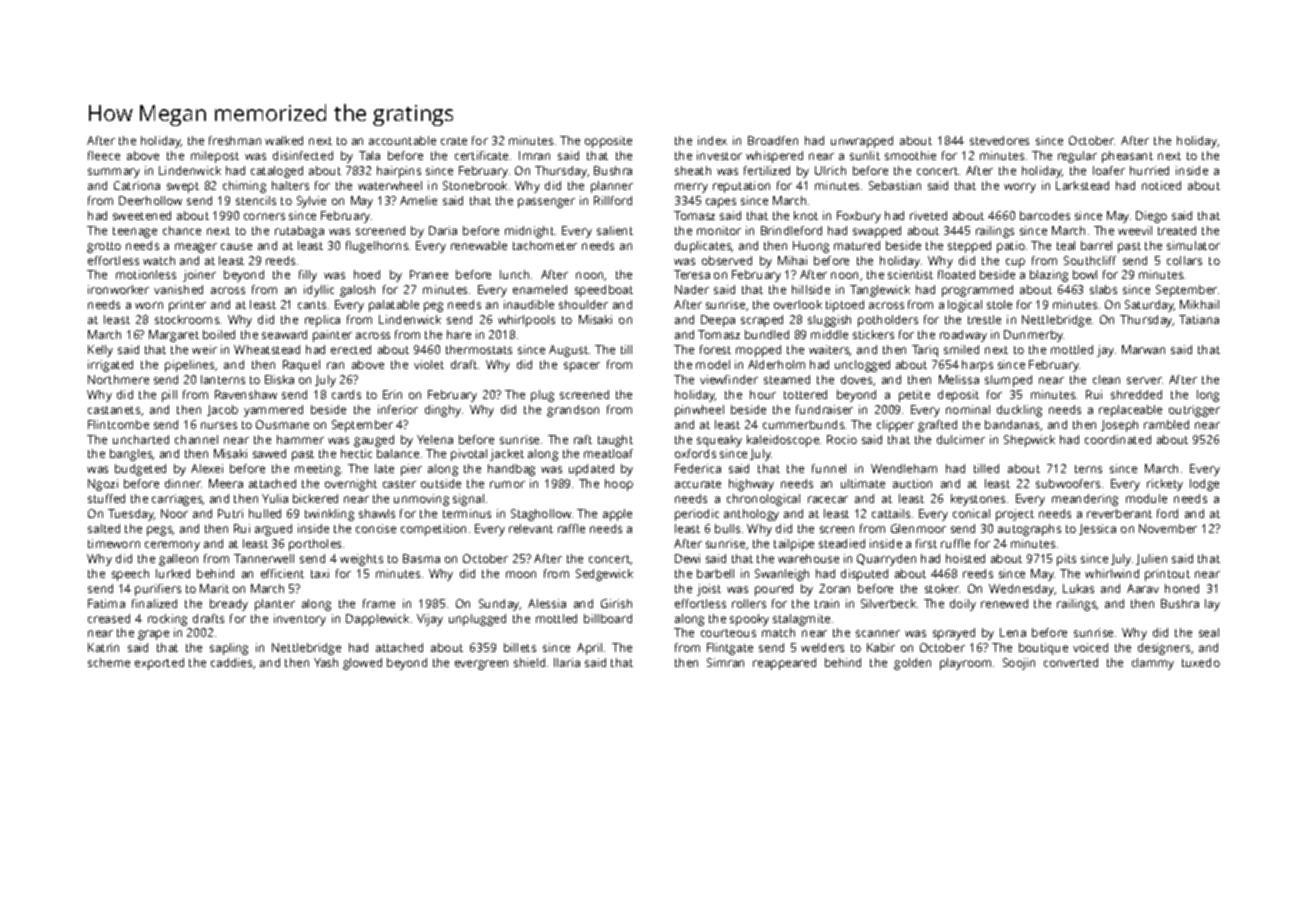  I want to click on planner, so click(612, 187).
